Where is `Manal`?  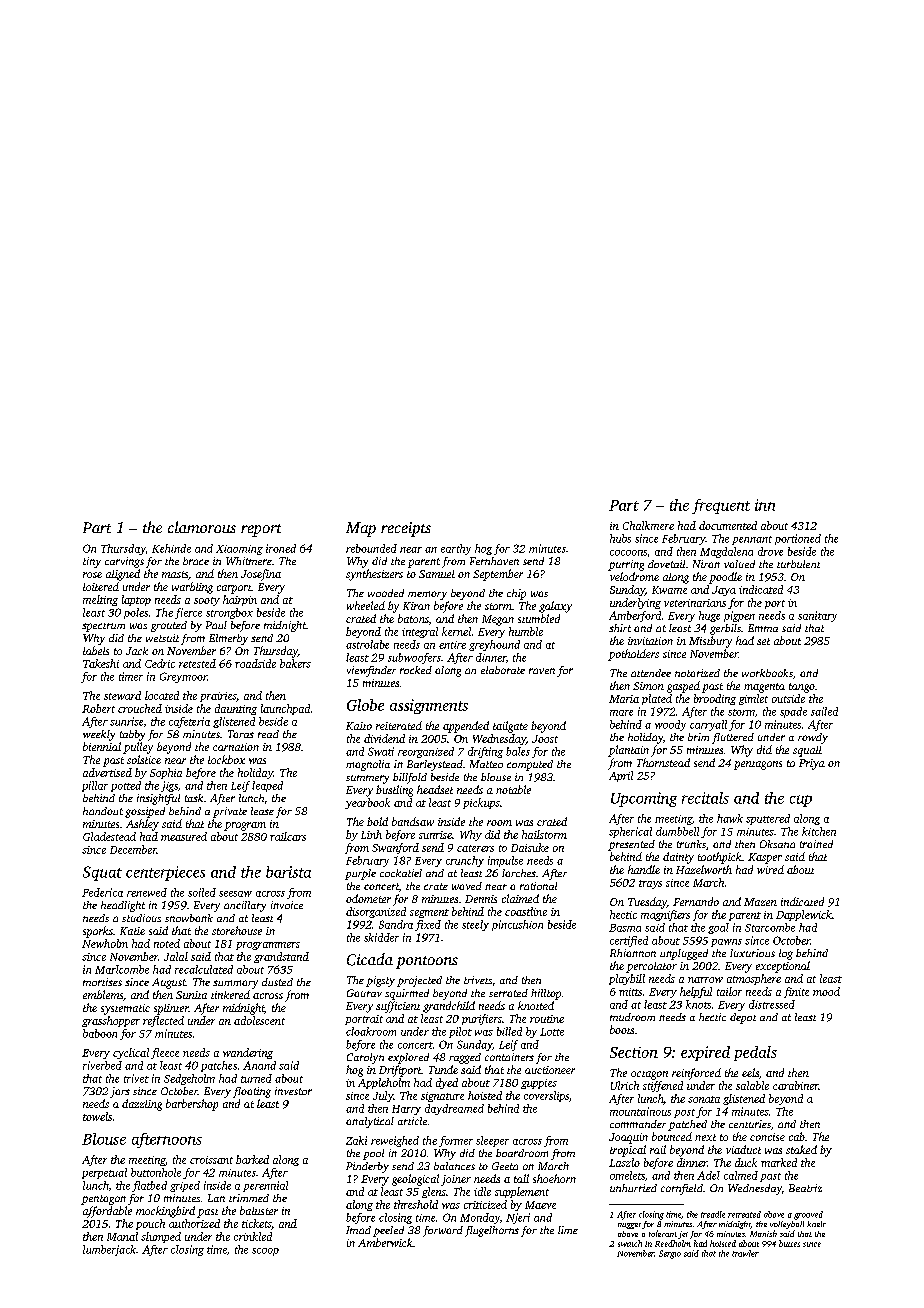 Manal is located at coordinates (122, 1236).
